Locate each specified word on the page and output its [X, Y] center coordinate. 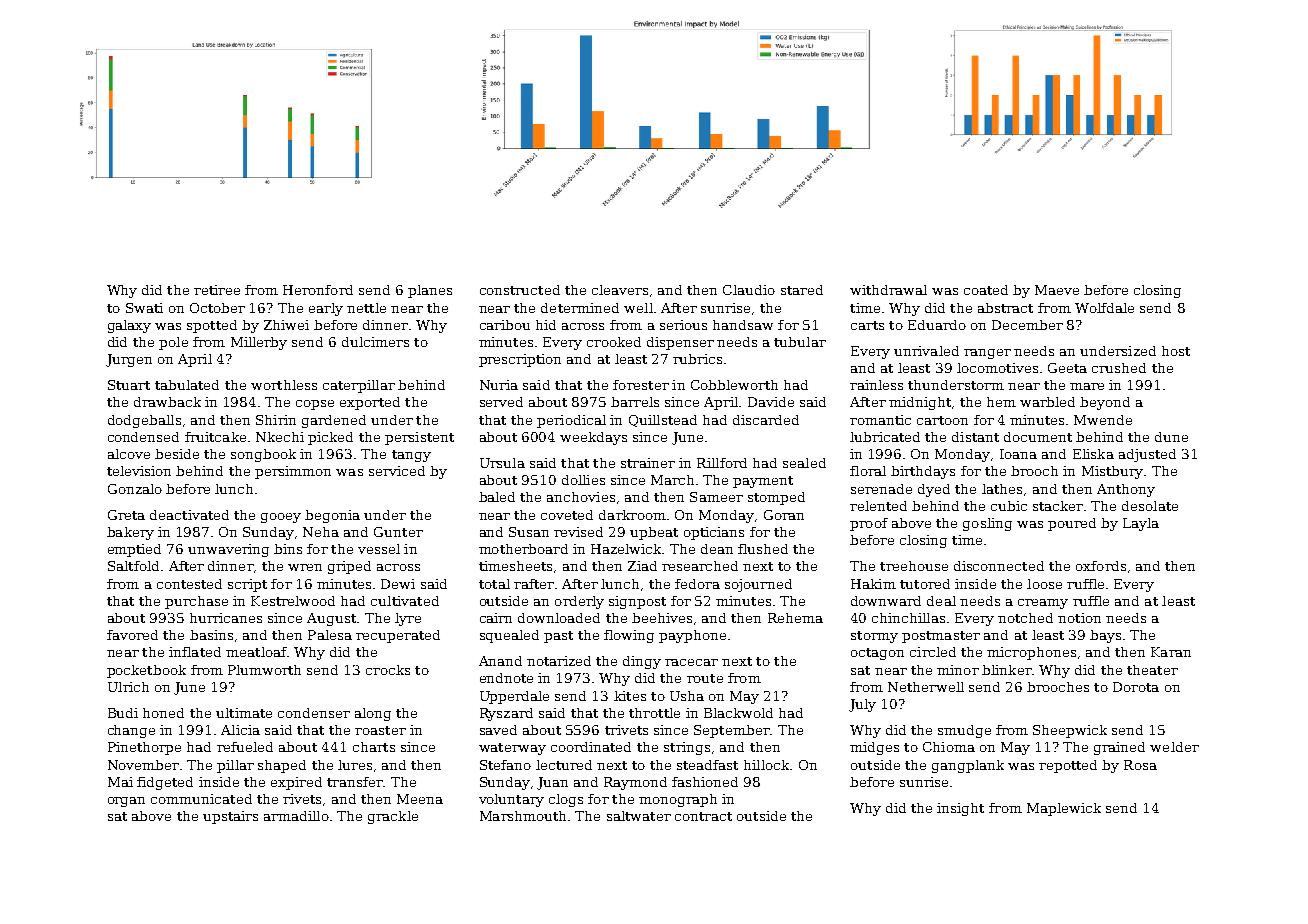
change [131, 731]
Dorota [1136, 687]
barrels [635, 402]
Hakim [873, 584]
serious [683, 325]
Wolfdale [1104, 308]
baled [497, 497]
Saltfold [133, 566]
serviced [397, 471]
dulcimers [375, 342]
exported [370, 403]
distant [975, 437]
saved [498, 730]
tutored [925, 584]
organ [126, 802]
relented [878, 506]
